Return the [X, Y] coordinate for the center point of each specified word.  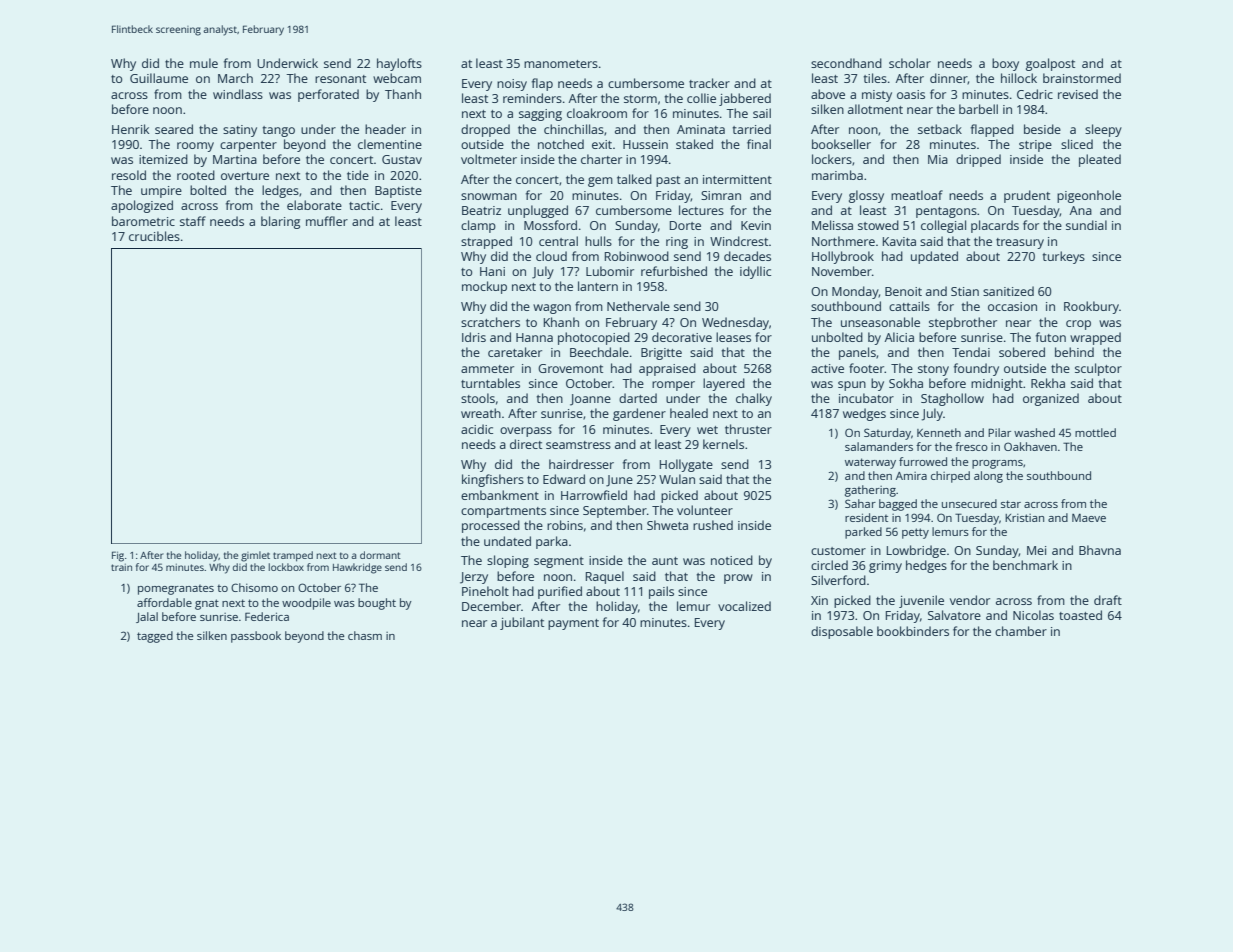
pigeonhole [1089, 196]
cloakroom [597, 113]
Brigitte [661, 354]
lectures [701, 210]
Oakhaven [1030, 446]
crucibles [154, 236]
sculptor [1098, 369]
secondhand [846, 63]
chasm [365, 635]
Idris [474, 337]
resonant [340, 79]
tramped [293, 556]
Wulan [677, 479]
